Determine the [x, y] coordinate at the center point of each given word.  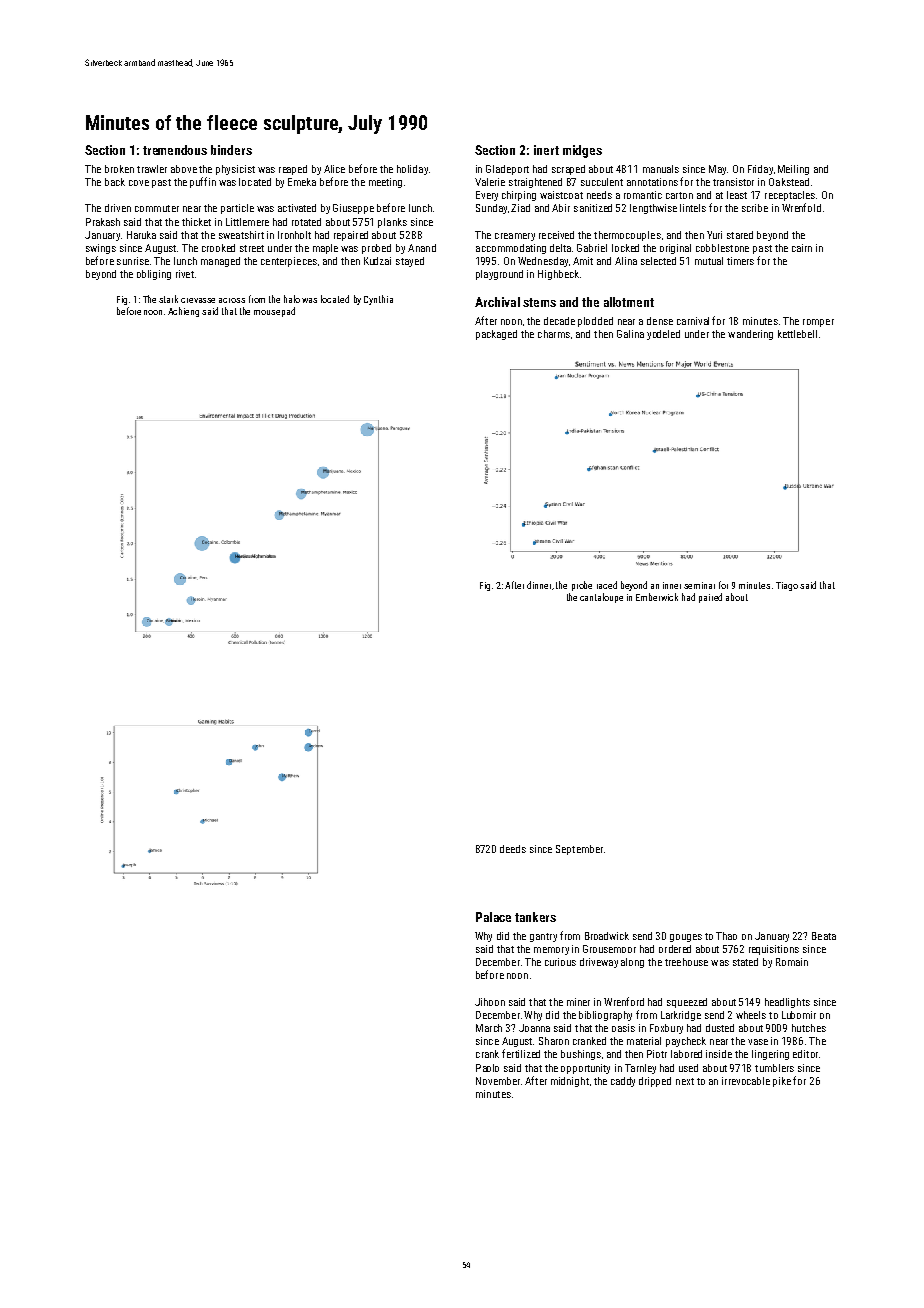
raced [607, 585]
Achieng [183, 312]
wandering [750, 335]
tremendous [175, 150]
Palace [493, 917]
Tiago [787, 586]
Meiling [793, 170]
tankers [535, 917]
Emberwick [657, 597]
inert [546, 150]
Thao [726, 936]
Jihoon [490, 1002]
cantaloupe [601, 598]
